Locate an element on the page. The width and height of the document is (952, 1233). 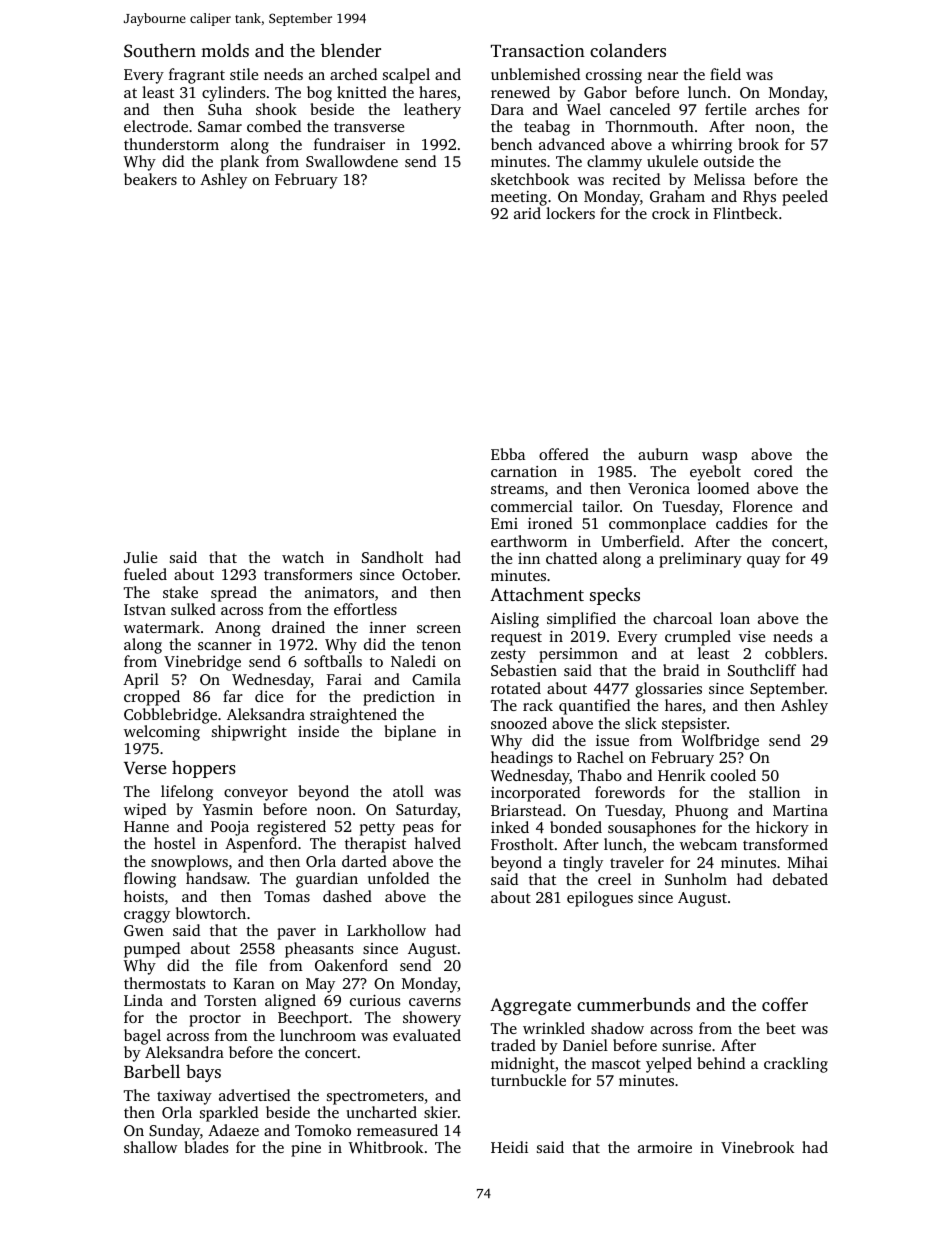
cored is located at coordinates (773, 471).
